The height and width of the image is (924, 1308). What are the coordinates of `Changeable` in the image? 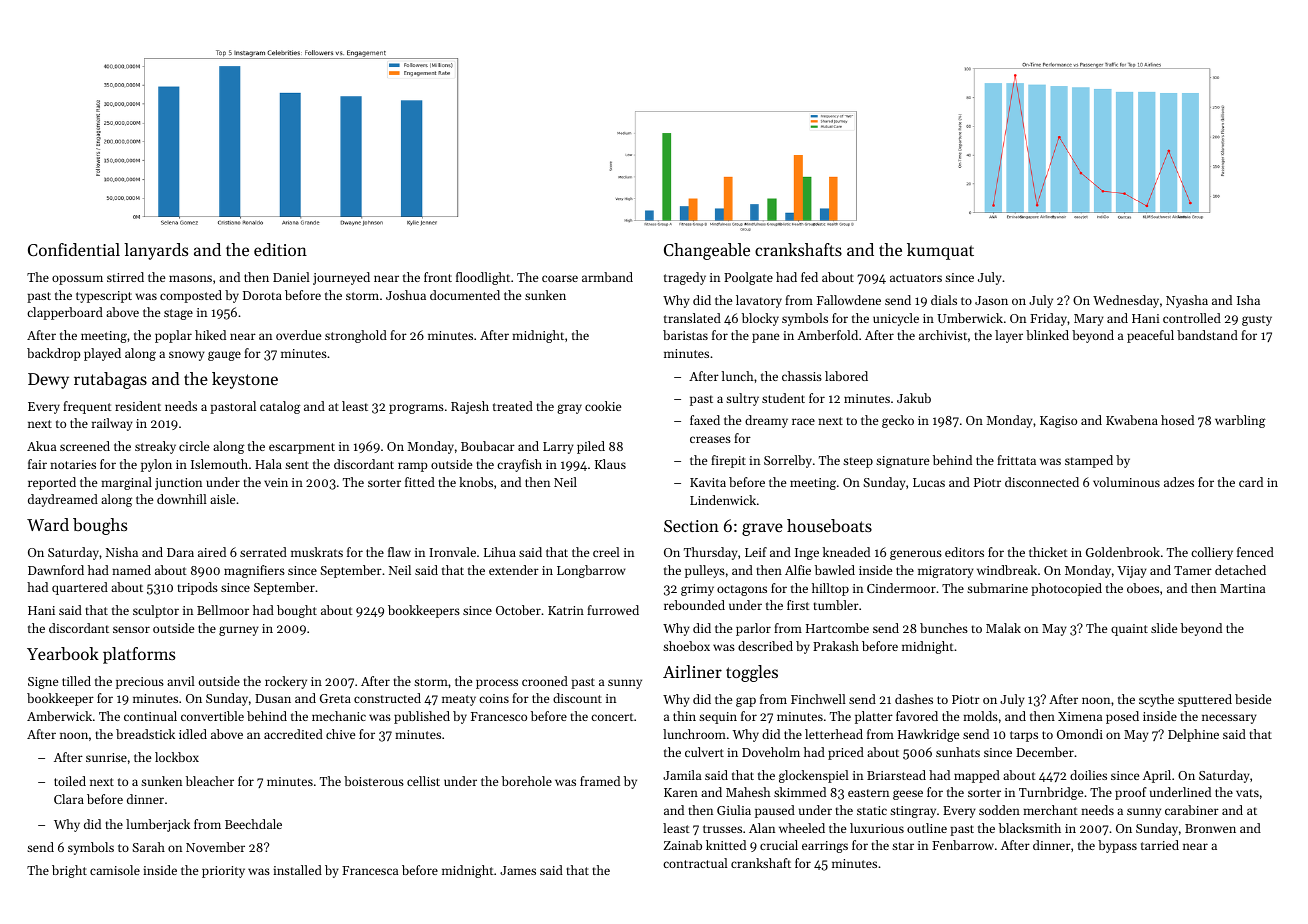 It's located at (707, 251).
